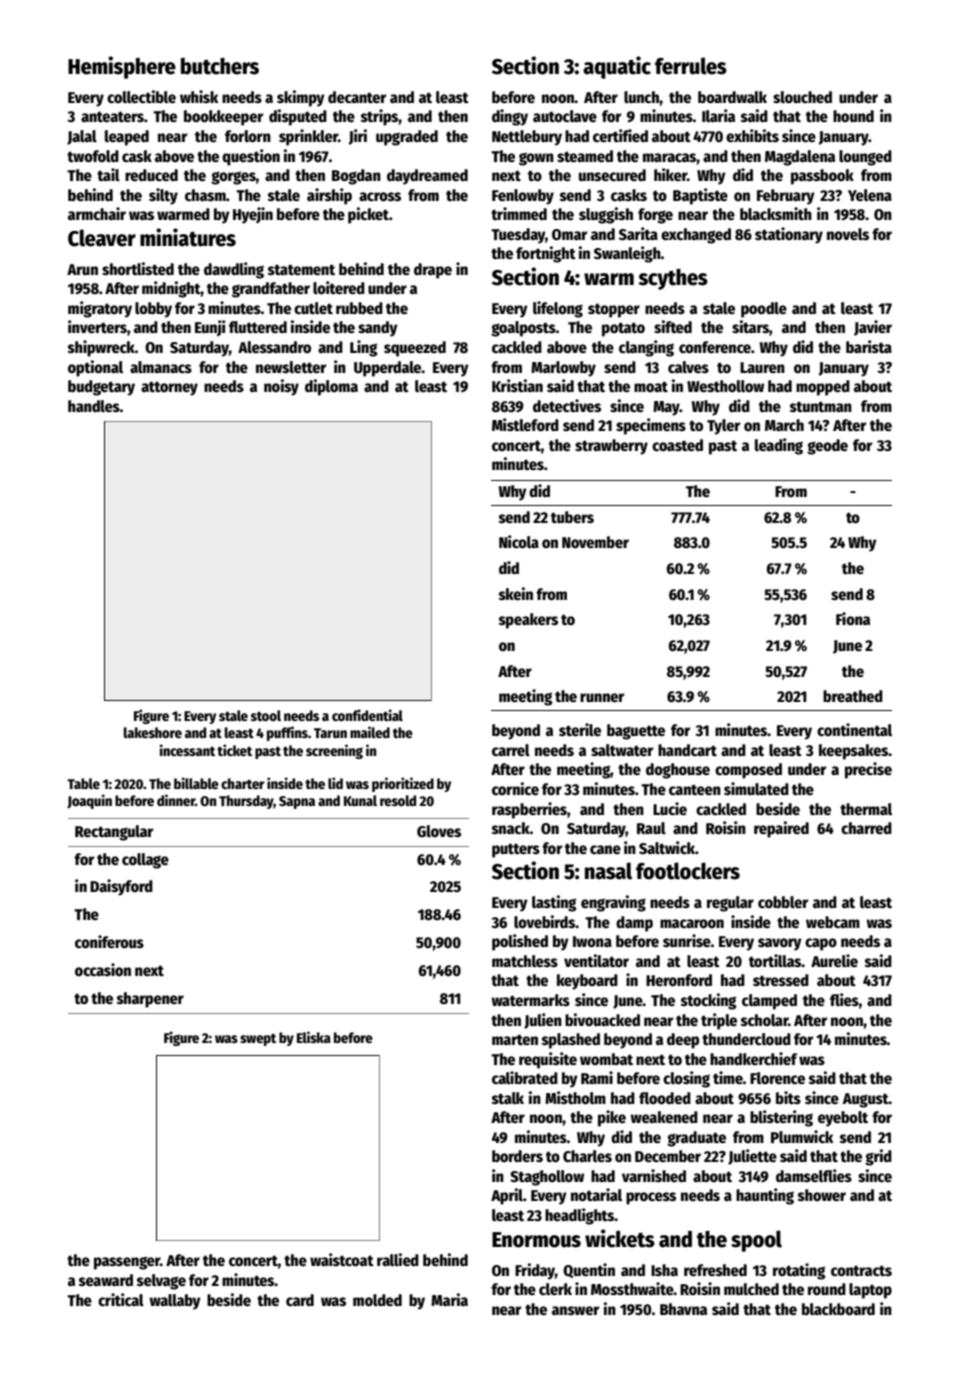 The height and width of the screenshot is (1391, 960). What do you see at coordinates (94, 406) in the screenshot?
I see `handles` at bounding box center [94, 406].
